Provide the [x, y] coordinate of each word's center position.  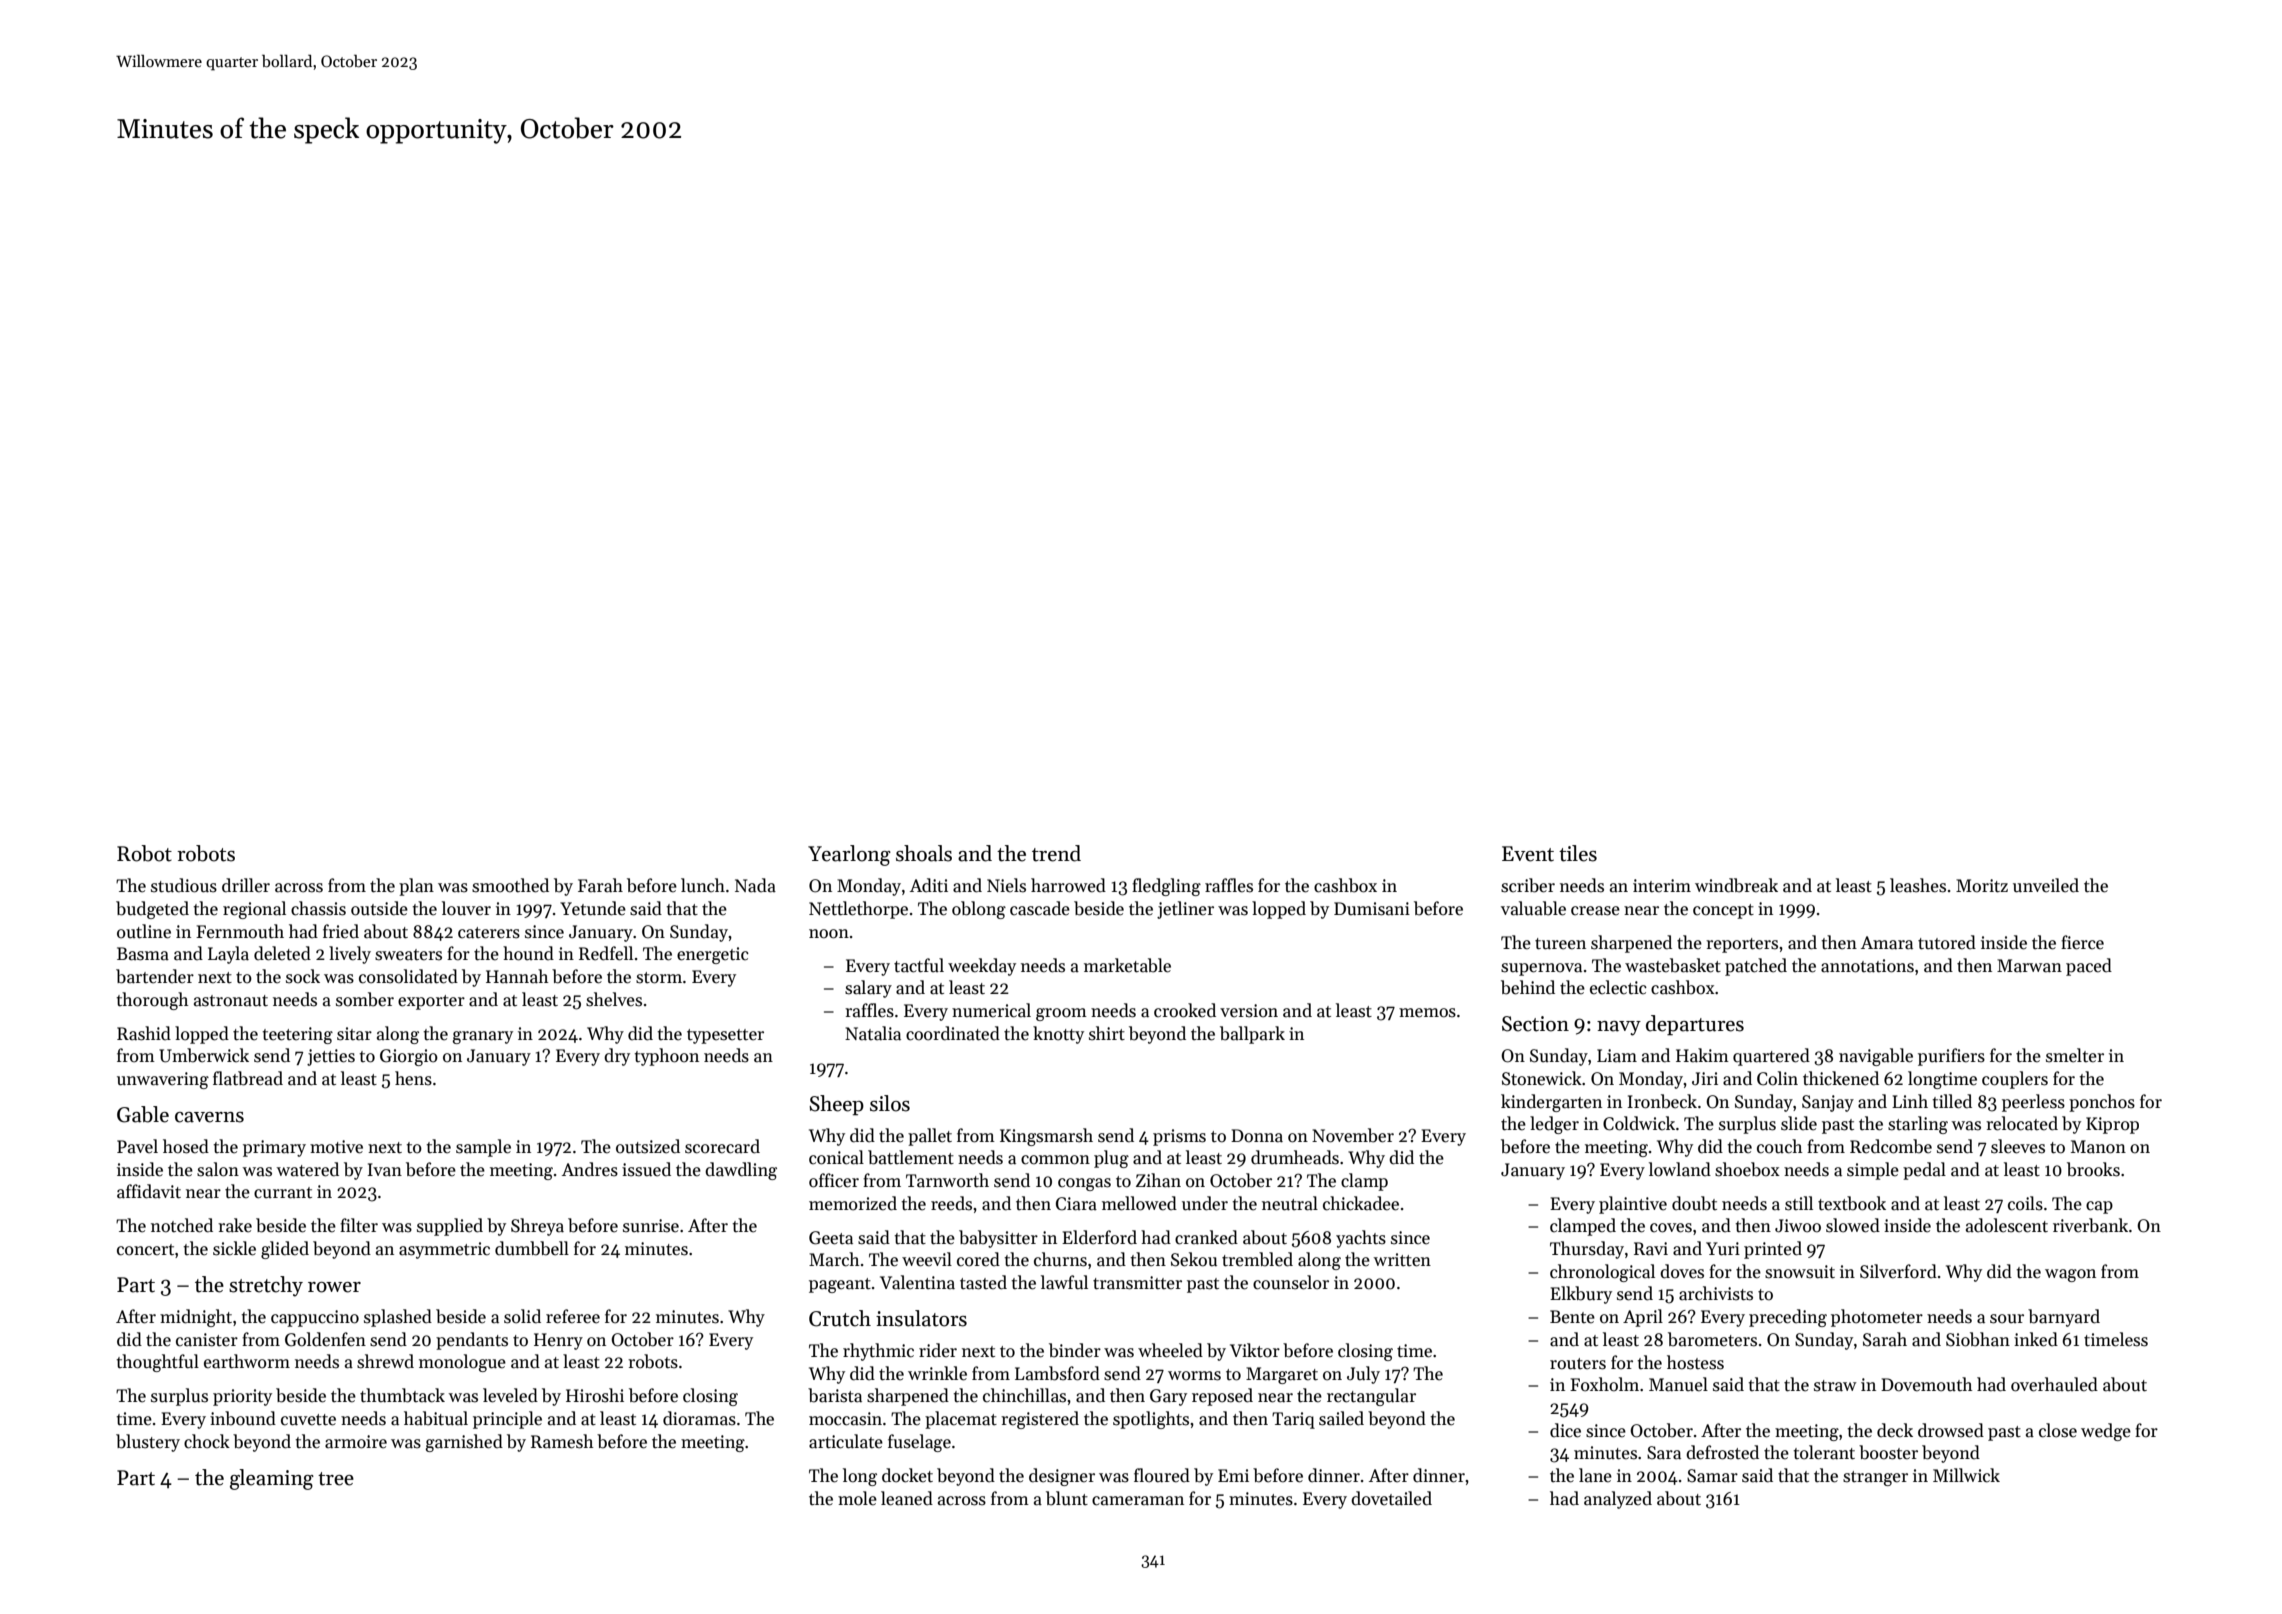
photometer [1877, 1318]
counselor [1291, 1282]
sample [483, 1148]
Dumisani [1372, 909]
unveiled [2046, 885]
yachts [1361, 1239]
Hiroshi [595, 1395]
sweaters [408, 955]
